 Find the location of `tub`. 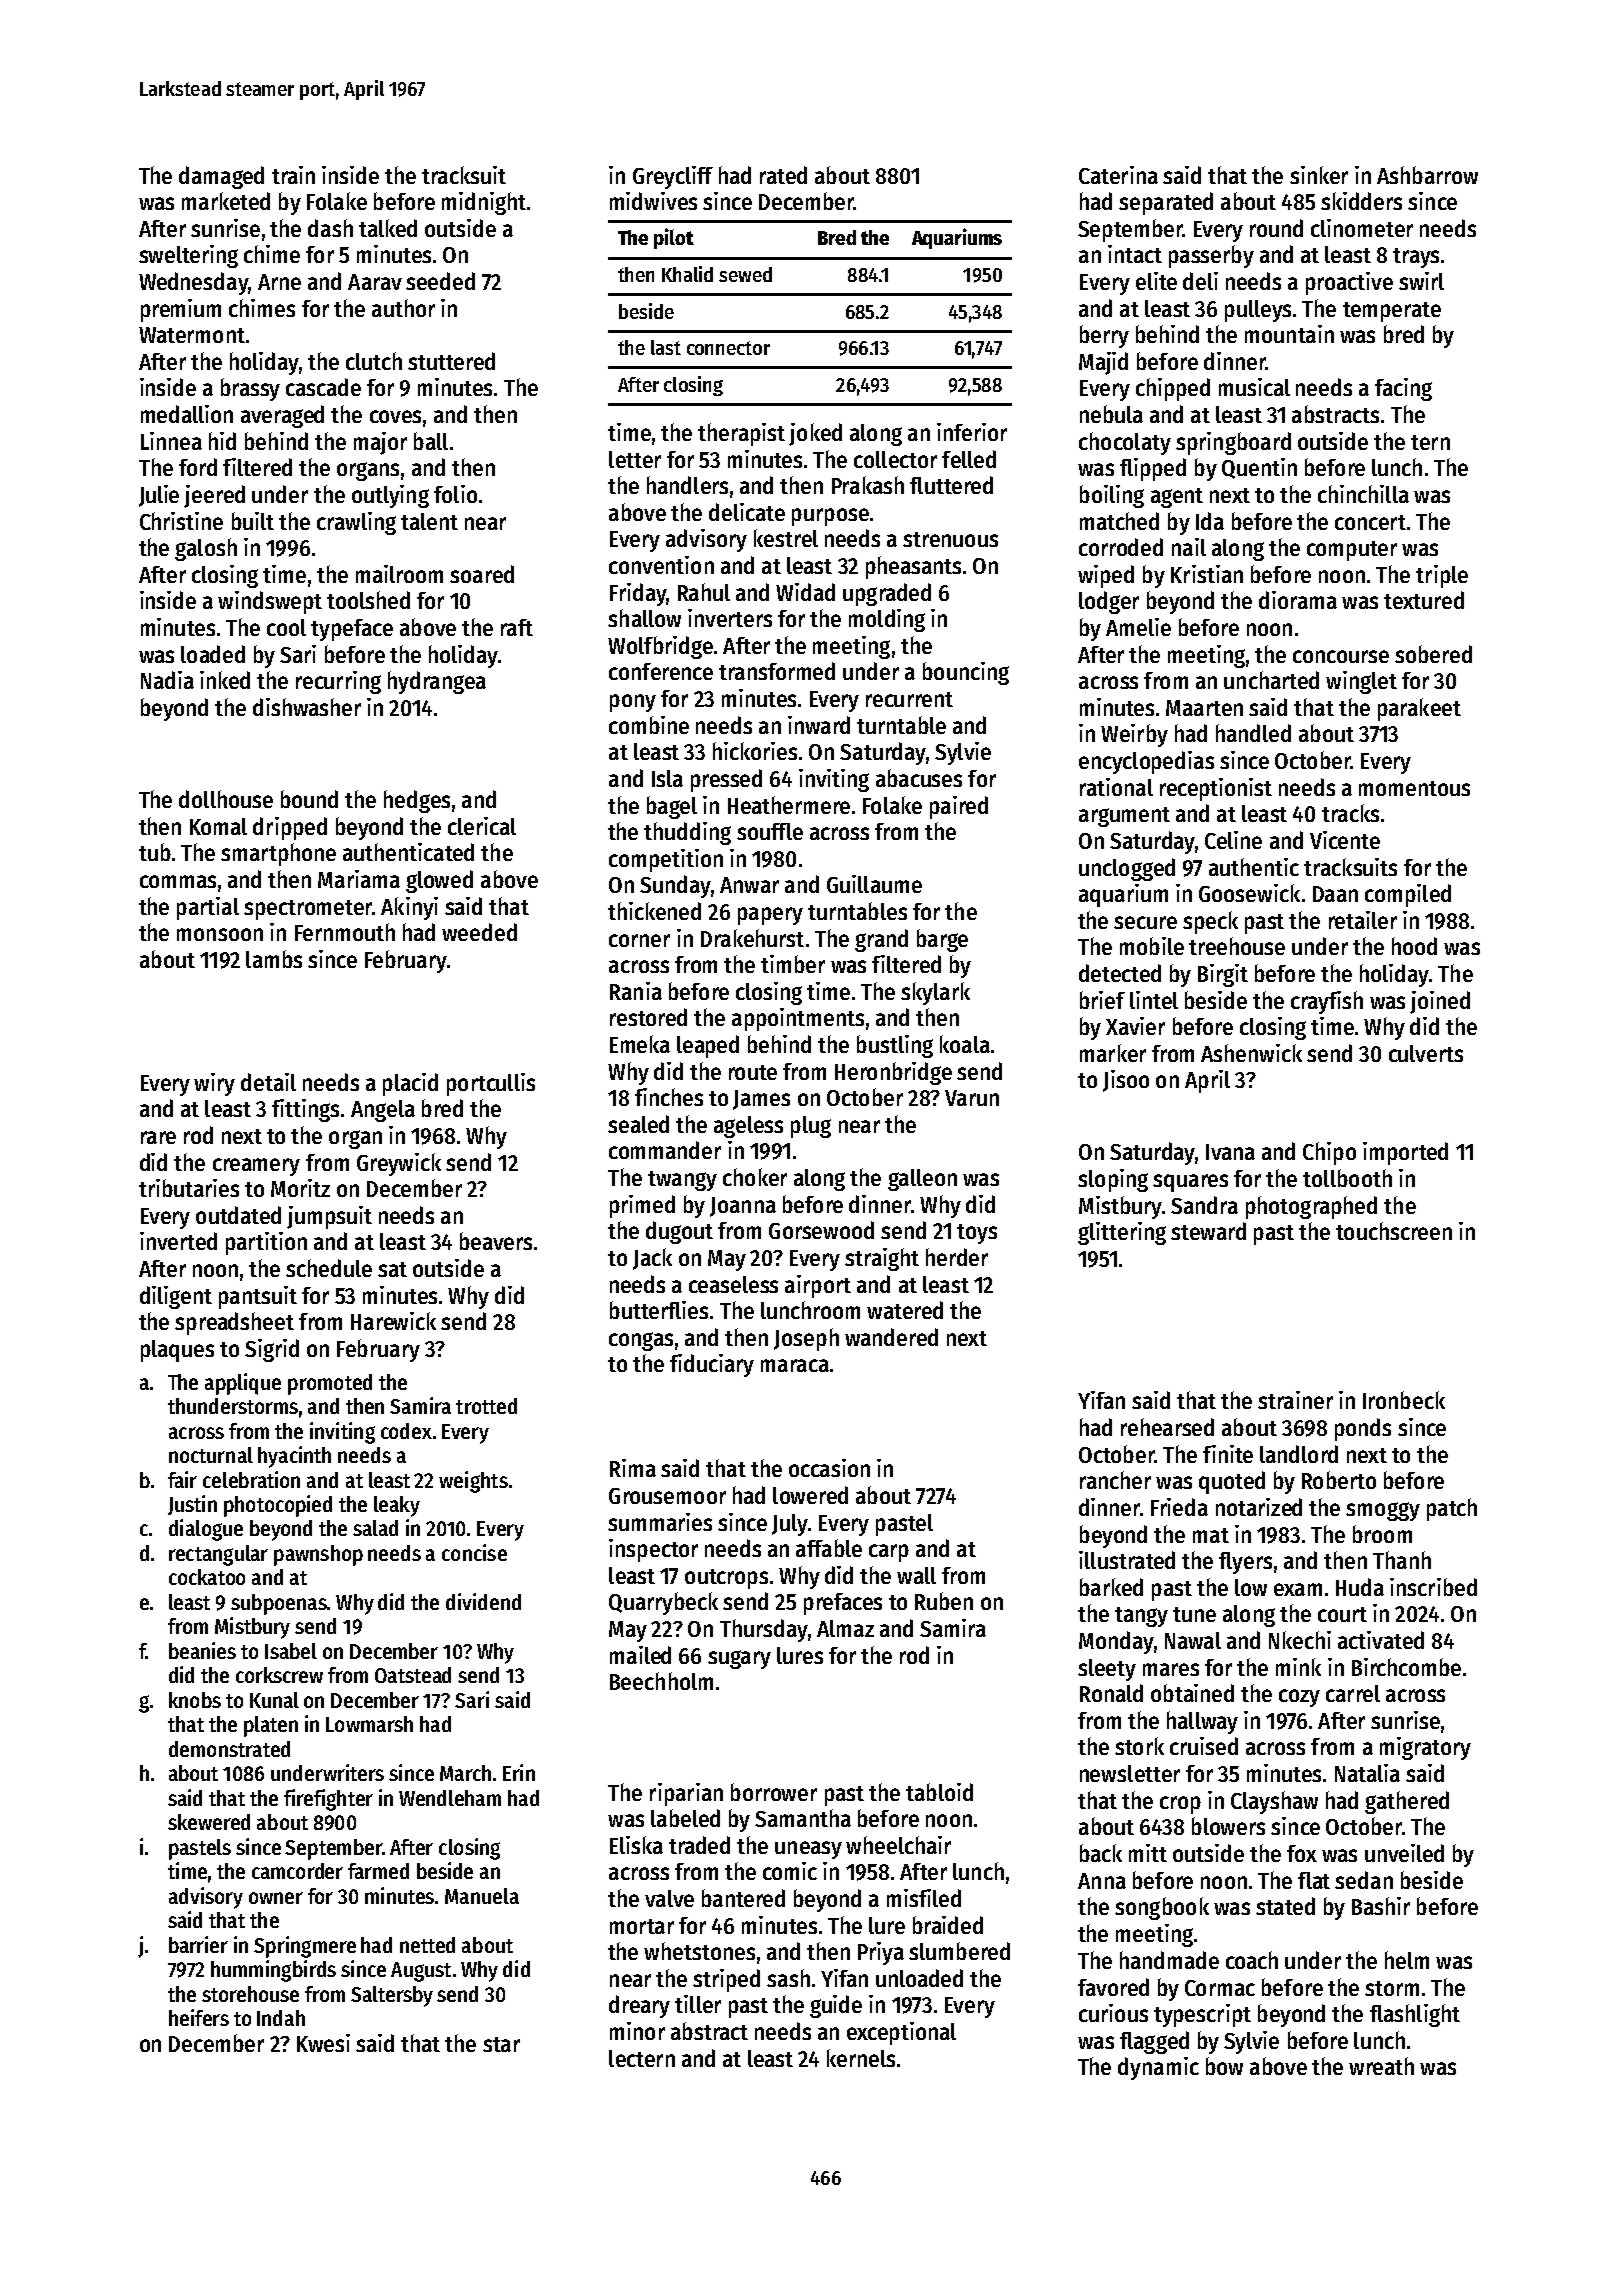

tub is located at coordinates (155, 852).
